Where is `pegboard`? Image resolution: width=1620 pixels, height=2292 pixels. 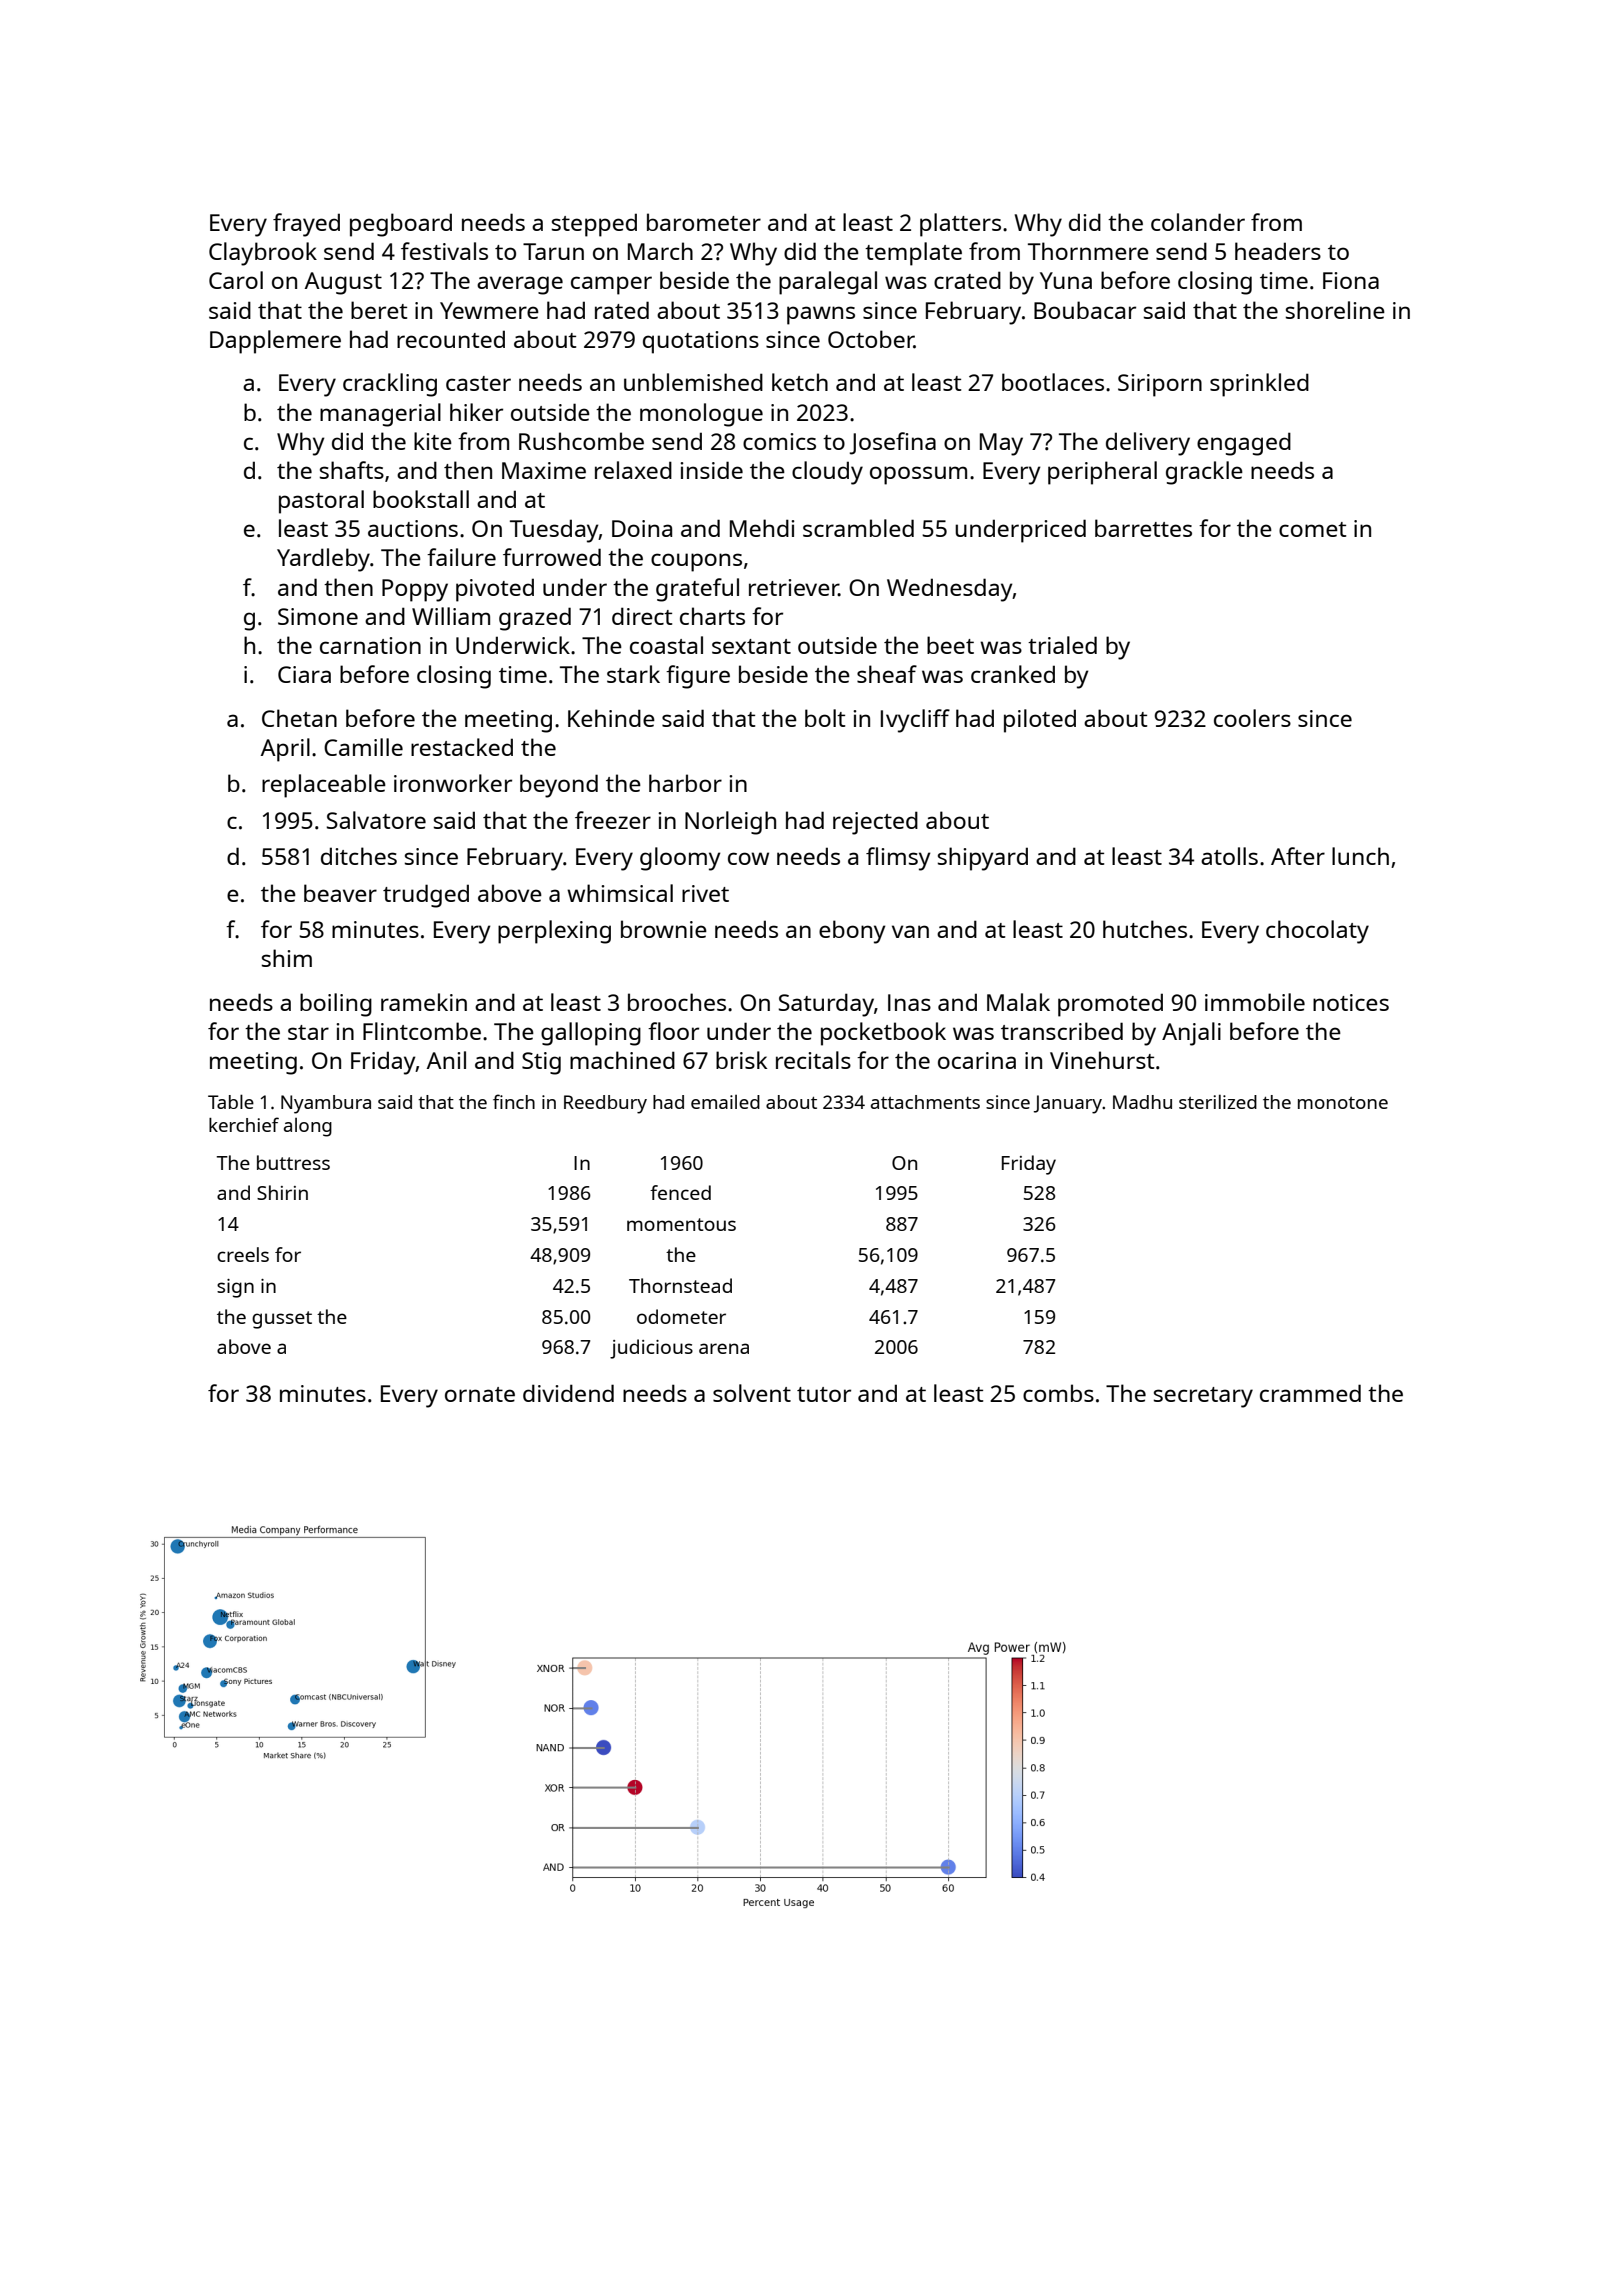
pegboard is located at coordinates (401, 225).
